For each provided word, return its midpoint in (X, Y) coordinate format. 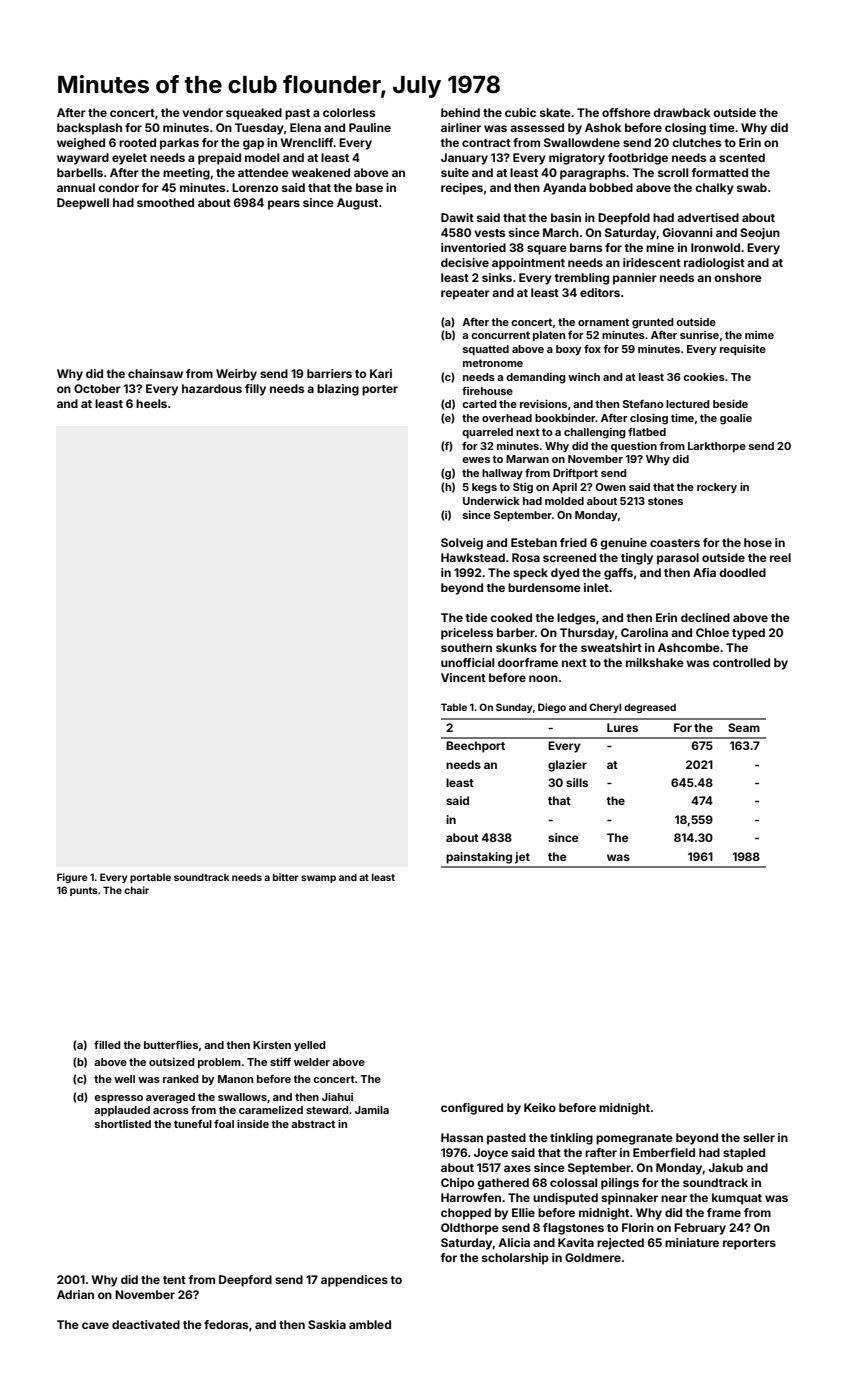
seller (759, 1137)
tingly (637, 559)
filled (107, 1044)
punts (84, 891)
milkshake (655, 662)
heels (151, 403)
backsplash (89, 129)
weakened (321, 172)
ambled (370, 1324)
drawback (681, 112)
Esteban (534, 542)
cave (95, 1325)
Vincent (463, 677)
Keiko (540, 1107)
